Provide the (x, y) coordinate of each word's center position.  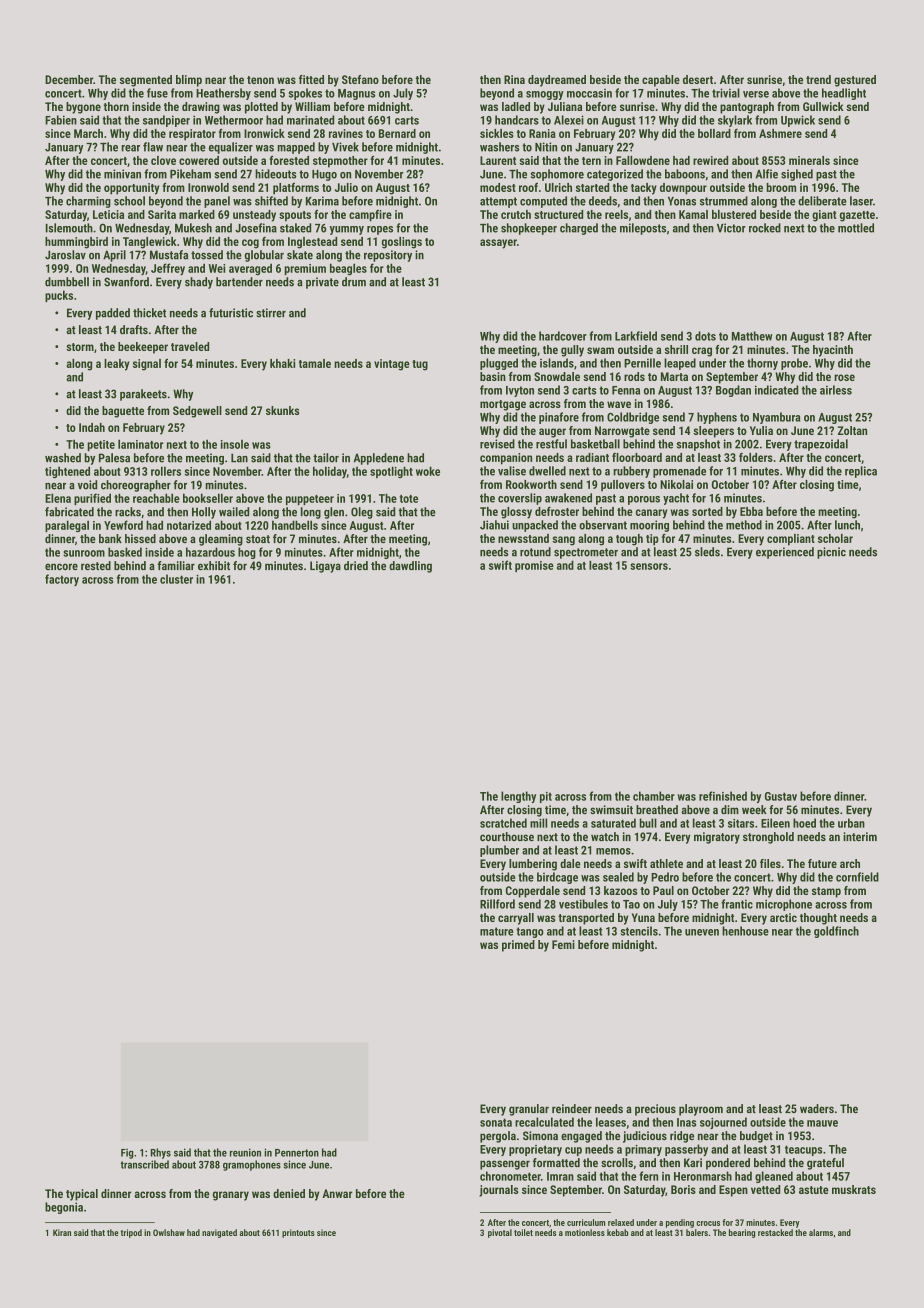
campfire (370, 216)
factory (62, 580)
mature (497, 931)
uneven (702, 932)
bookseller (208, 498)
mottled (856, 228)
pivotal (500, 1233)
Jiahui (494, 525)
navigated (219, 1233)
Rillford (497, 904)
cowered (199, 160)
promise (534, 566)
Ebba (751, 511)
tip (652, 540)
